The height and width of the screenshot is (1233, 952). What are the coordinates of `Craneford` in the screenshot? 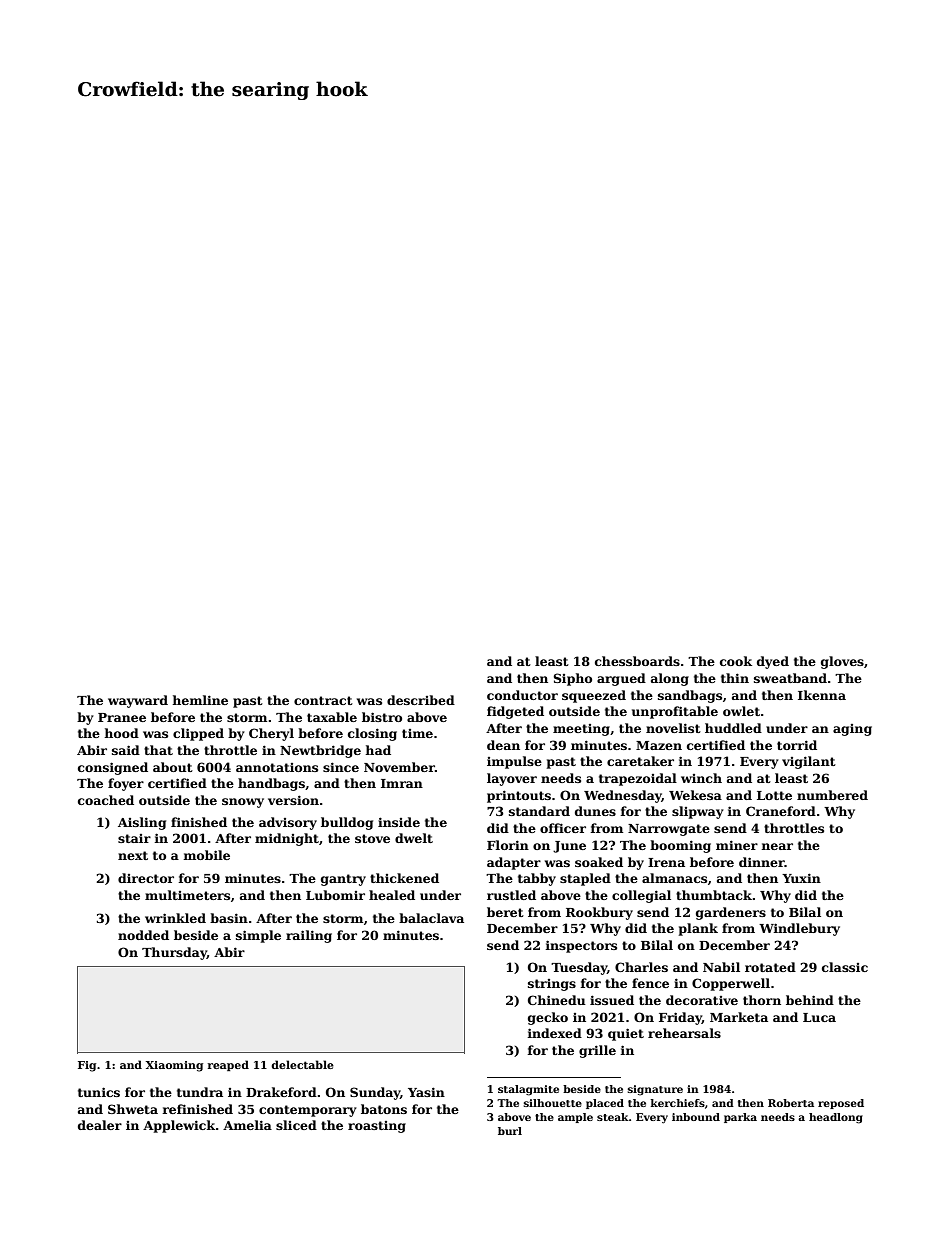 It's located at (781, 811).
